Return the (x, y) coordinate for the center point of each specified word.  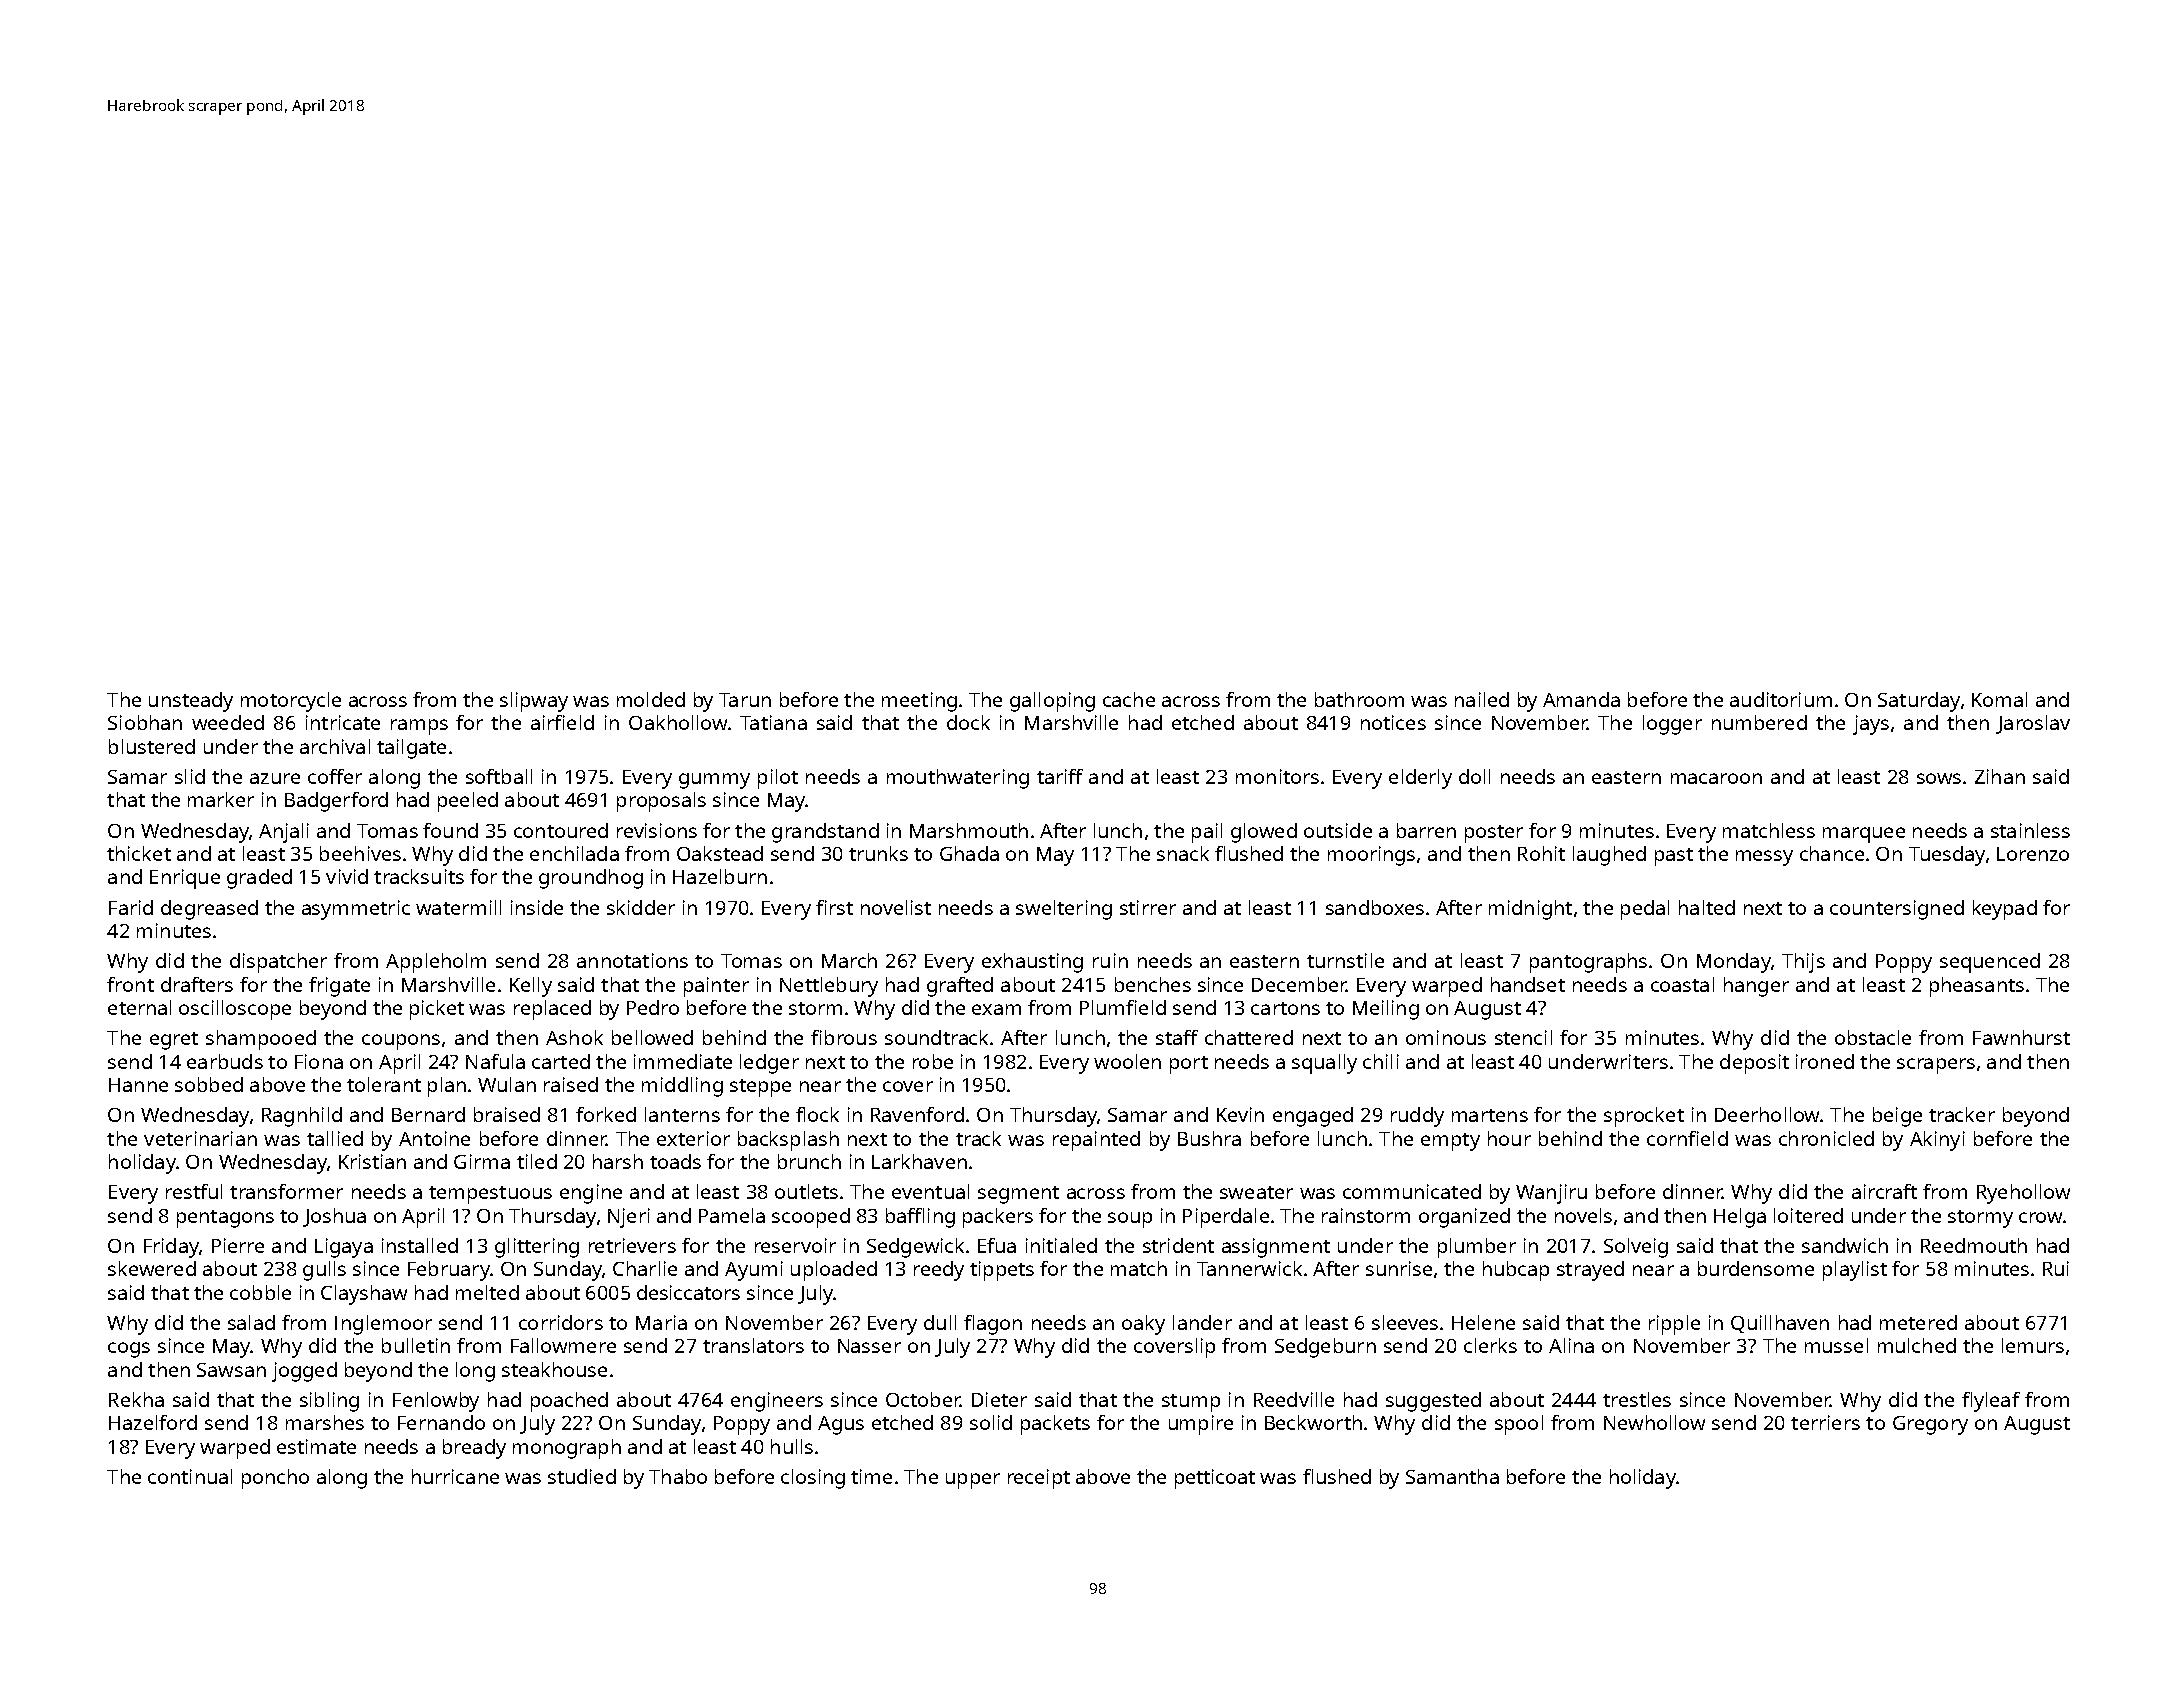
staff (1177, 1037)
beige (1897, 1117)
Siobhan (145, 722)
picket (437, 1010)
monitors (1277, 776)
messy (1764, 858)
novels (1583, 1215)
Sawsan (231, 1370)
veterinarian (200, 1138)
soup (1130, 1220)
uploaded (834, 1271)
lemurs (2033, 1345)
